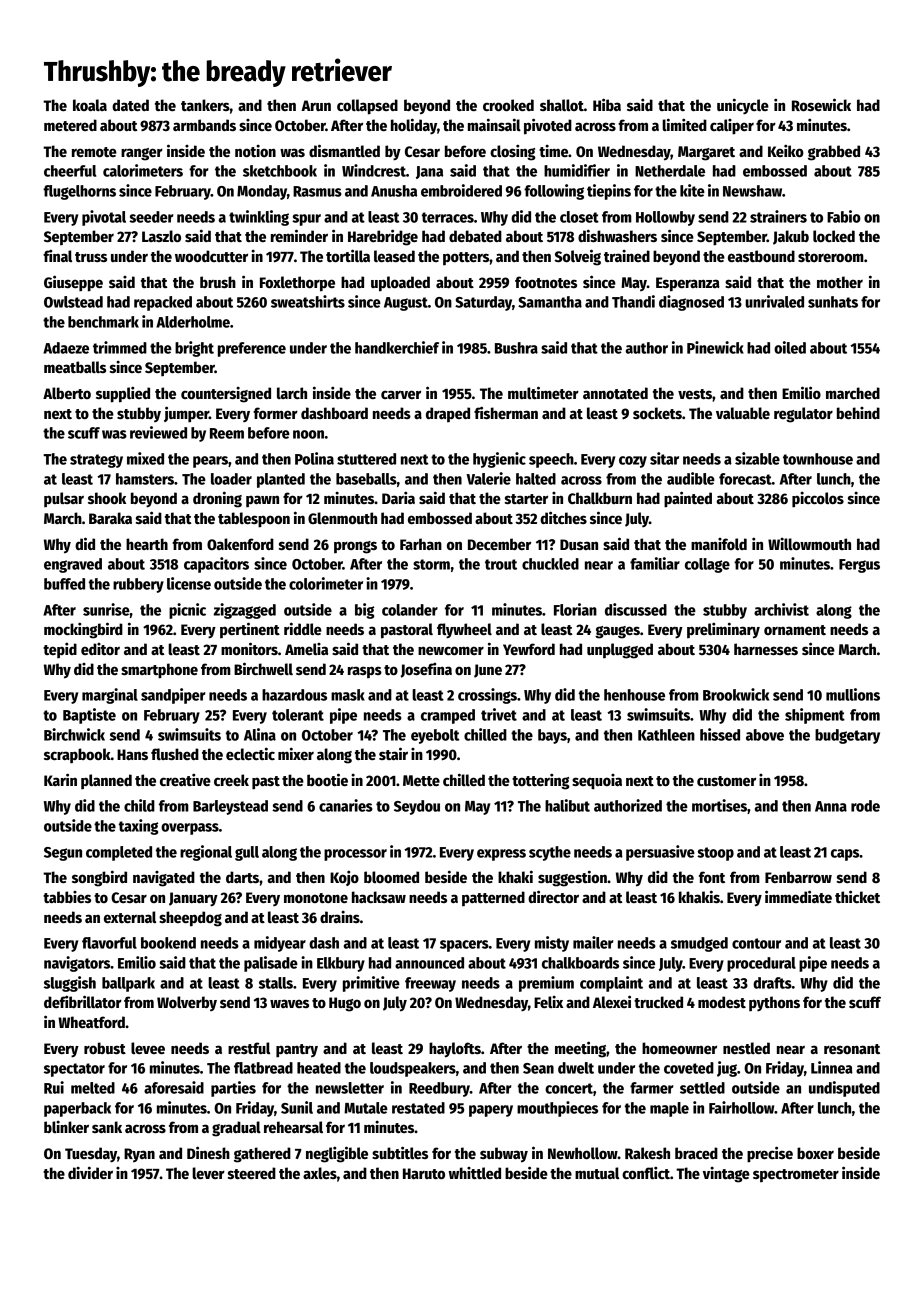 The image size is (924, 1308). I want to click on Rosewick, so click(821, 104).
